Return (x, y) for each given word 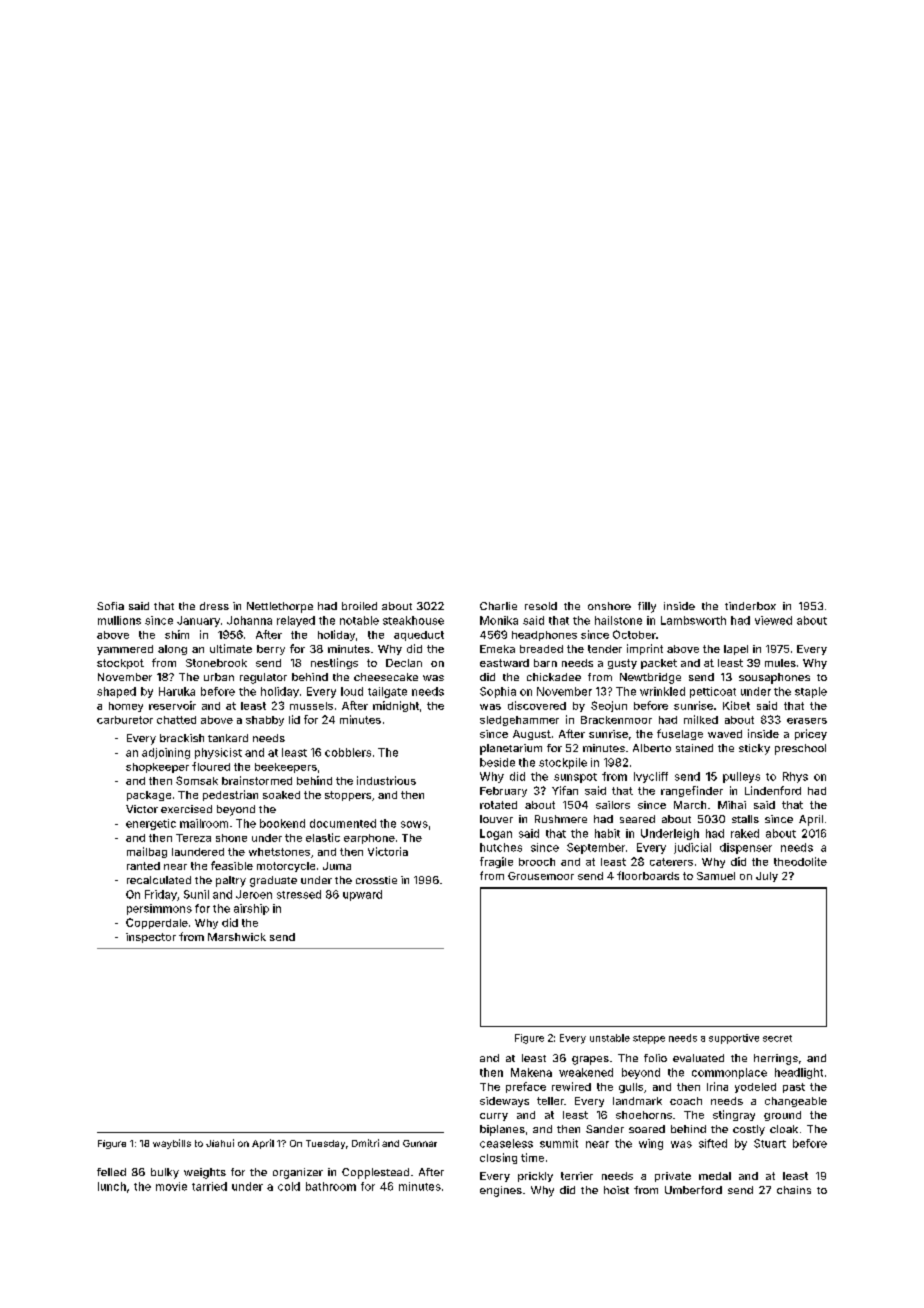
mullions (119, 620)
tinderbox (750, 606)
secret (777, 1038)
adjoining (166, 753)
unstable (610, 1038)
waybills (172, 1144)
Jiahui (220, 1143)
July (767, 877)
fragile (496, 862)
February (503, 792)
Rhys (795, 777)
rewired (571, 1086)
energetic (151, 824)
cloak (784, 1129)
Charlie (498, 606)
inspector (151, 938)
